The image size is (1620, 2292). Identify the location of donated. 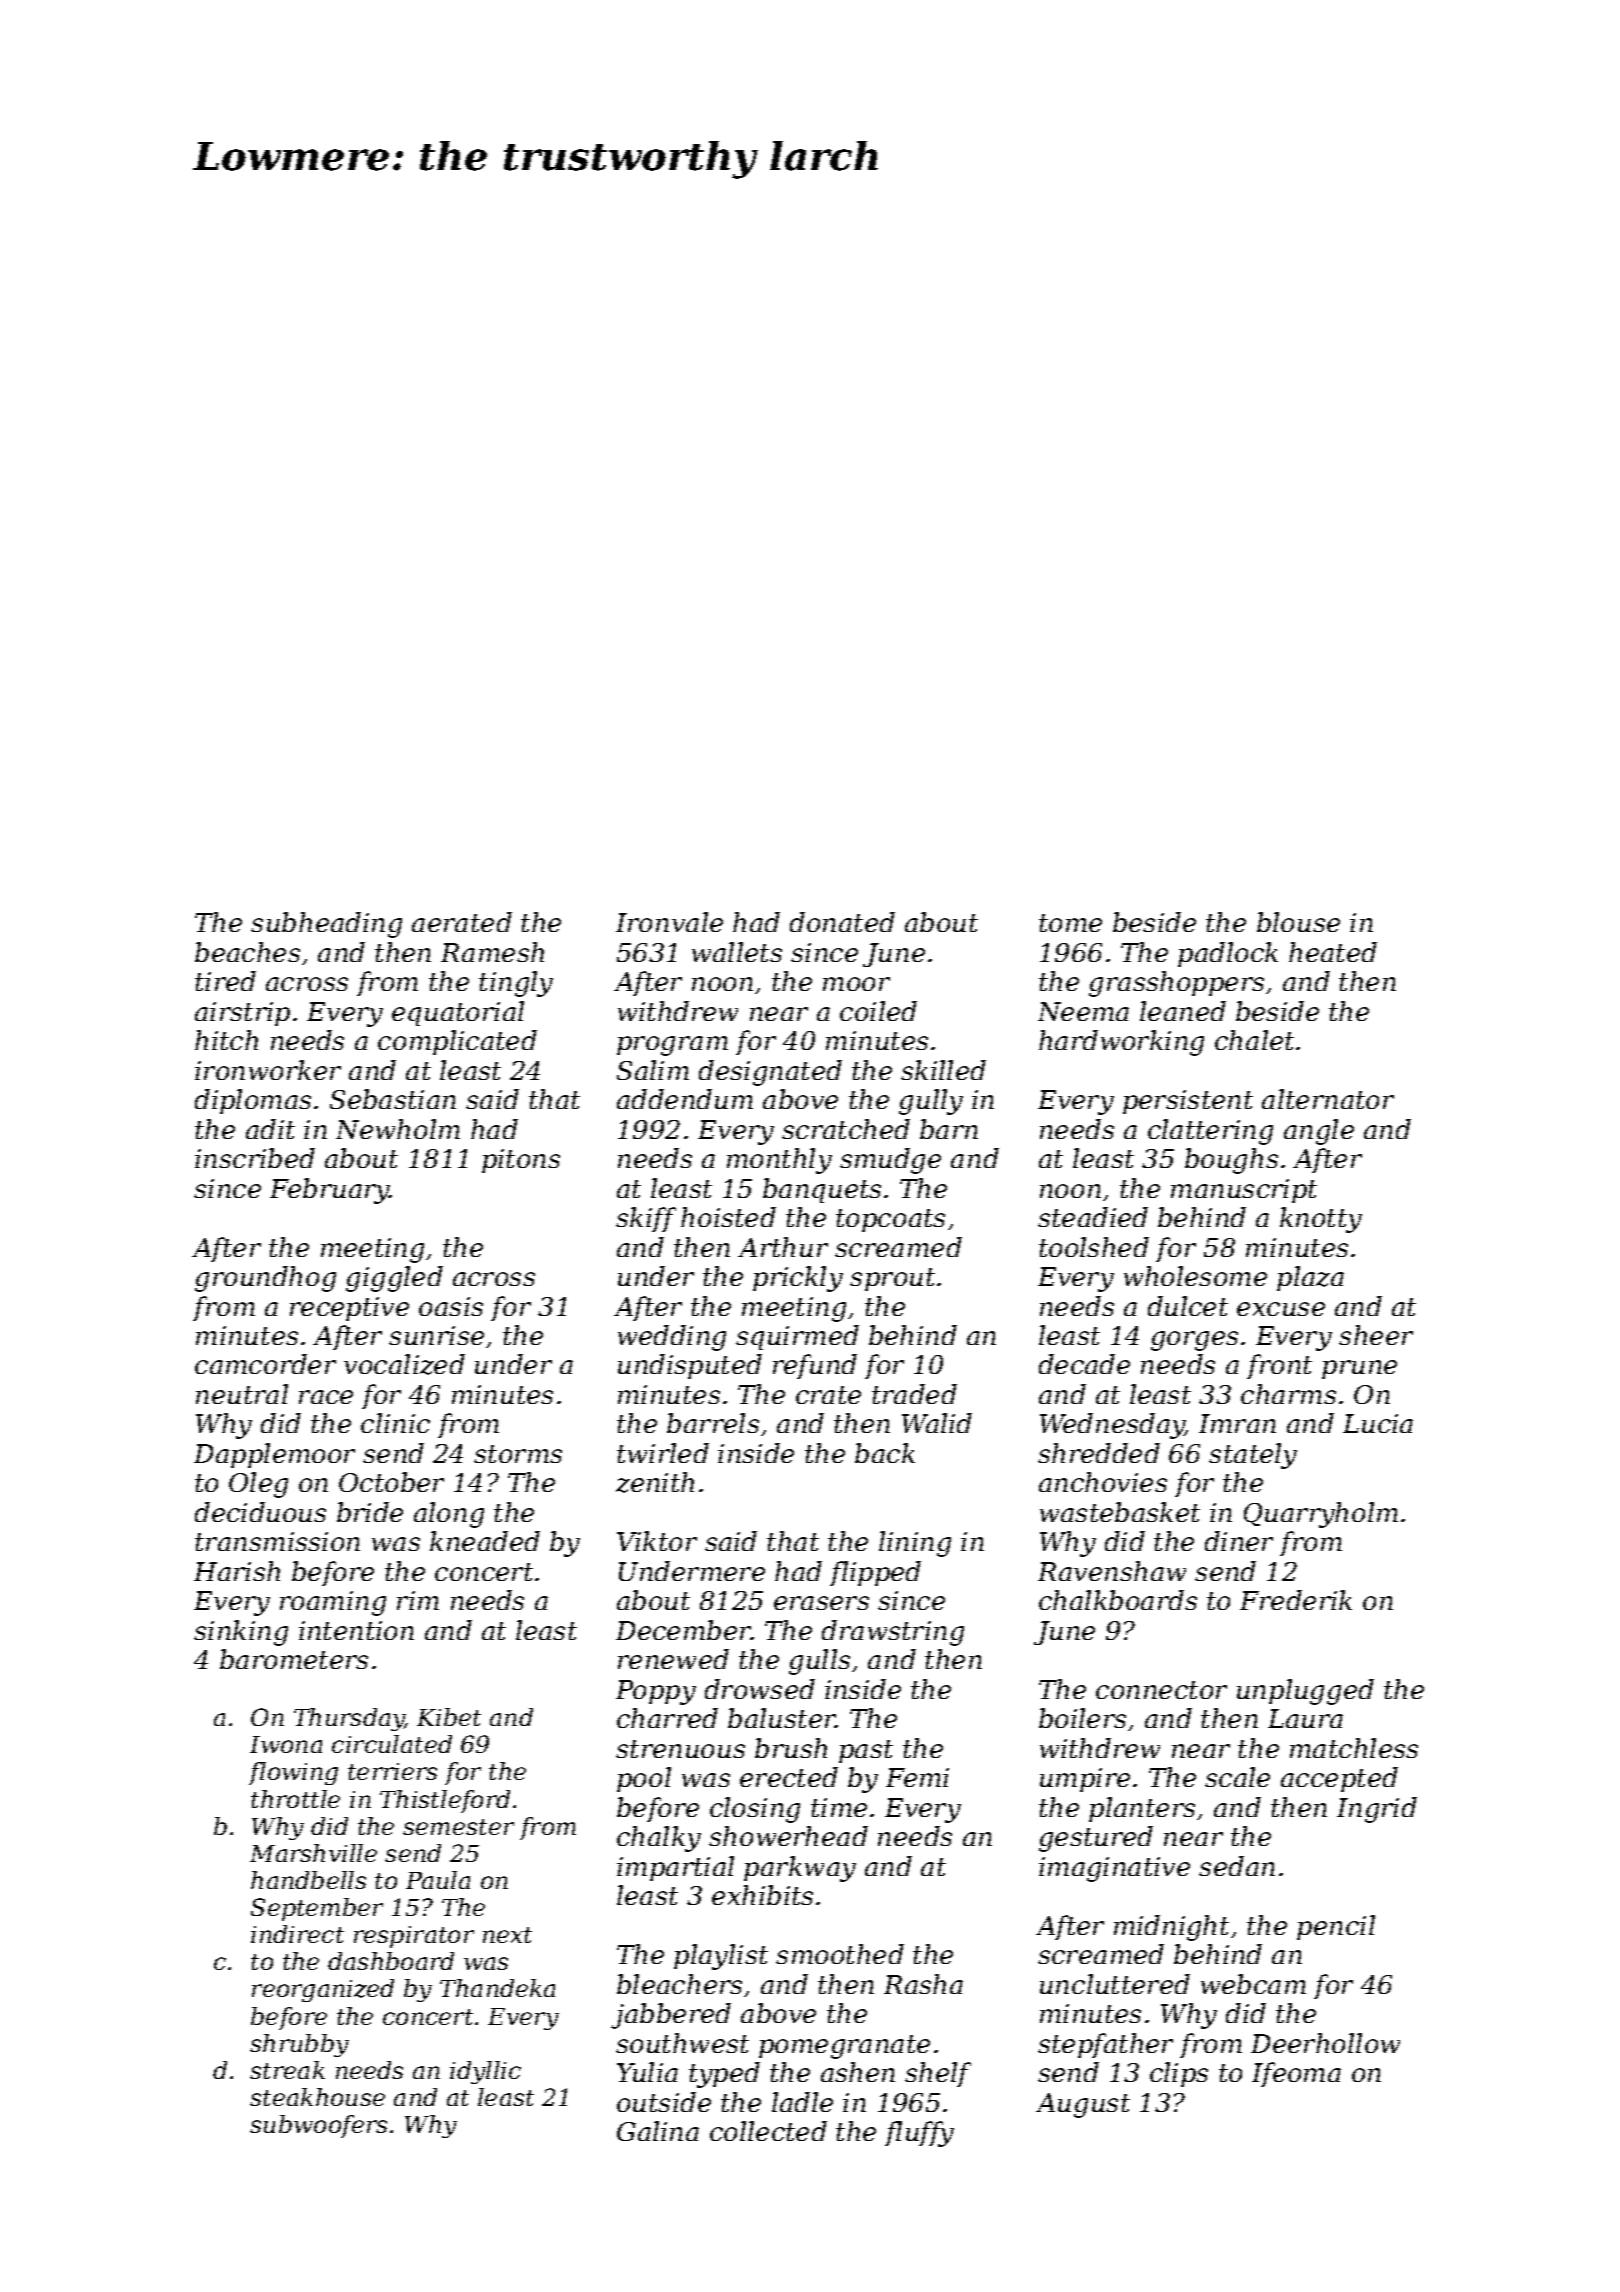
(842, 922).
